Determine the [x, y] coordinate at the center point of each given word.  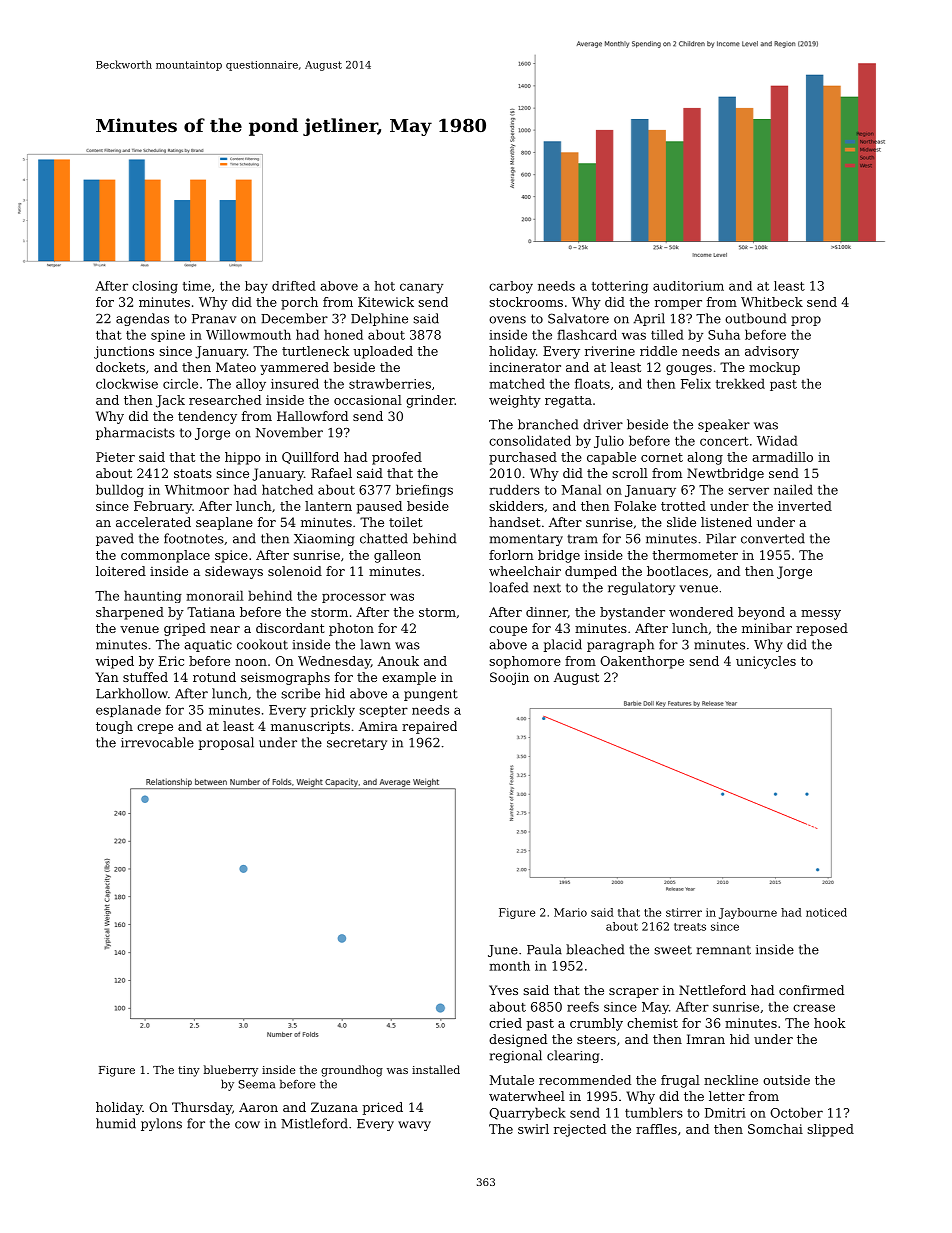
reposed [822, 629]
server [748, 491]
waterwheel [527, 1096]
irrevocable [157, 742]
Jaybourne [748, 913]
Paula [544, 949]
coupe [508, 631]
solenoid [295, 571]
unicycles [766, 662]
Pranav [214, 319]
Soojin [509, 678]
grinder [430, 401]
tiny [189, 1071]
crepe [155, 729]
